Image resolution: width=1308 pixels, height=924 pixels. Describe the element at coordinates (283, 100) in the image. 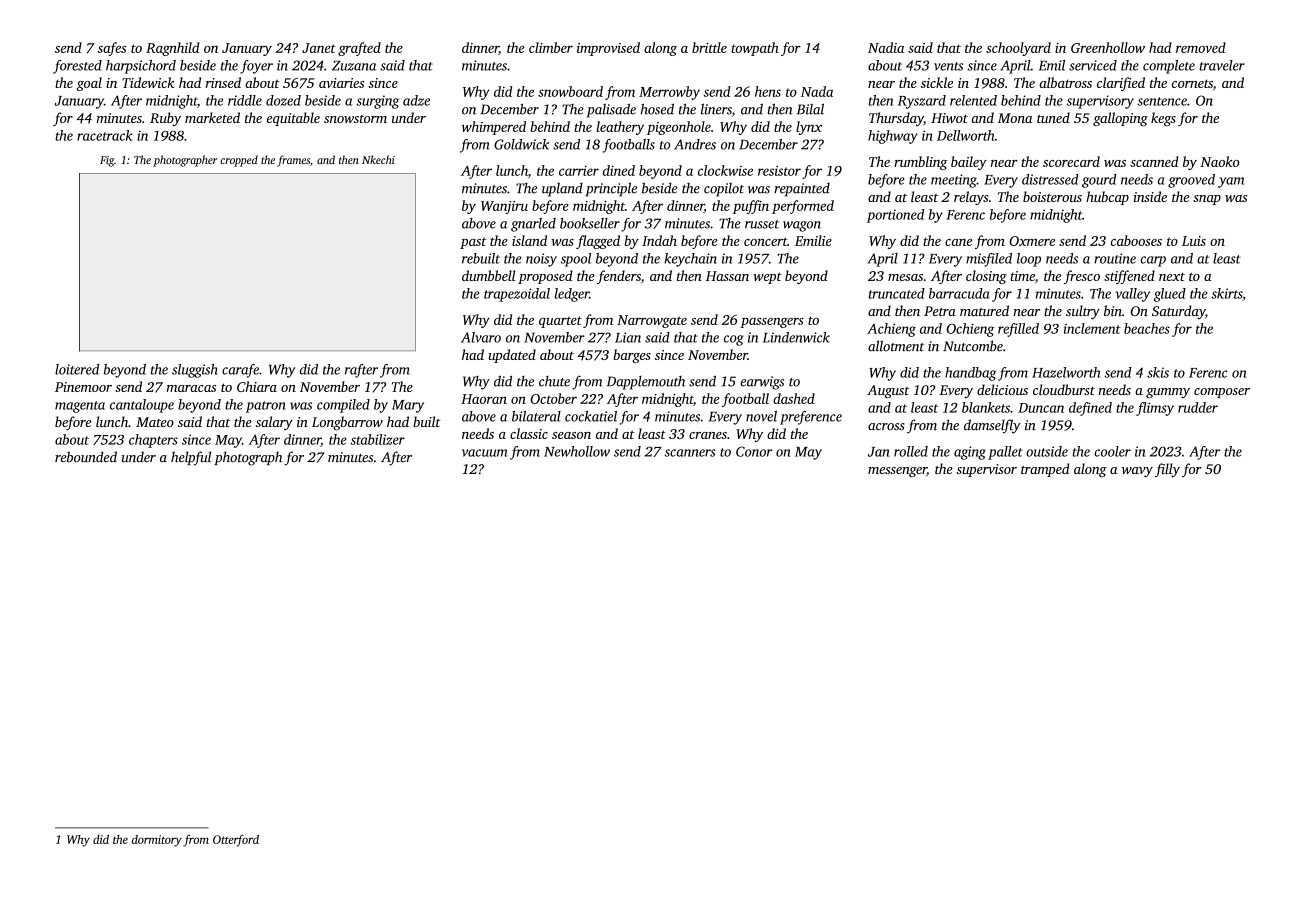

I see `dozed` at that location.
